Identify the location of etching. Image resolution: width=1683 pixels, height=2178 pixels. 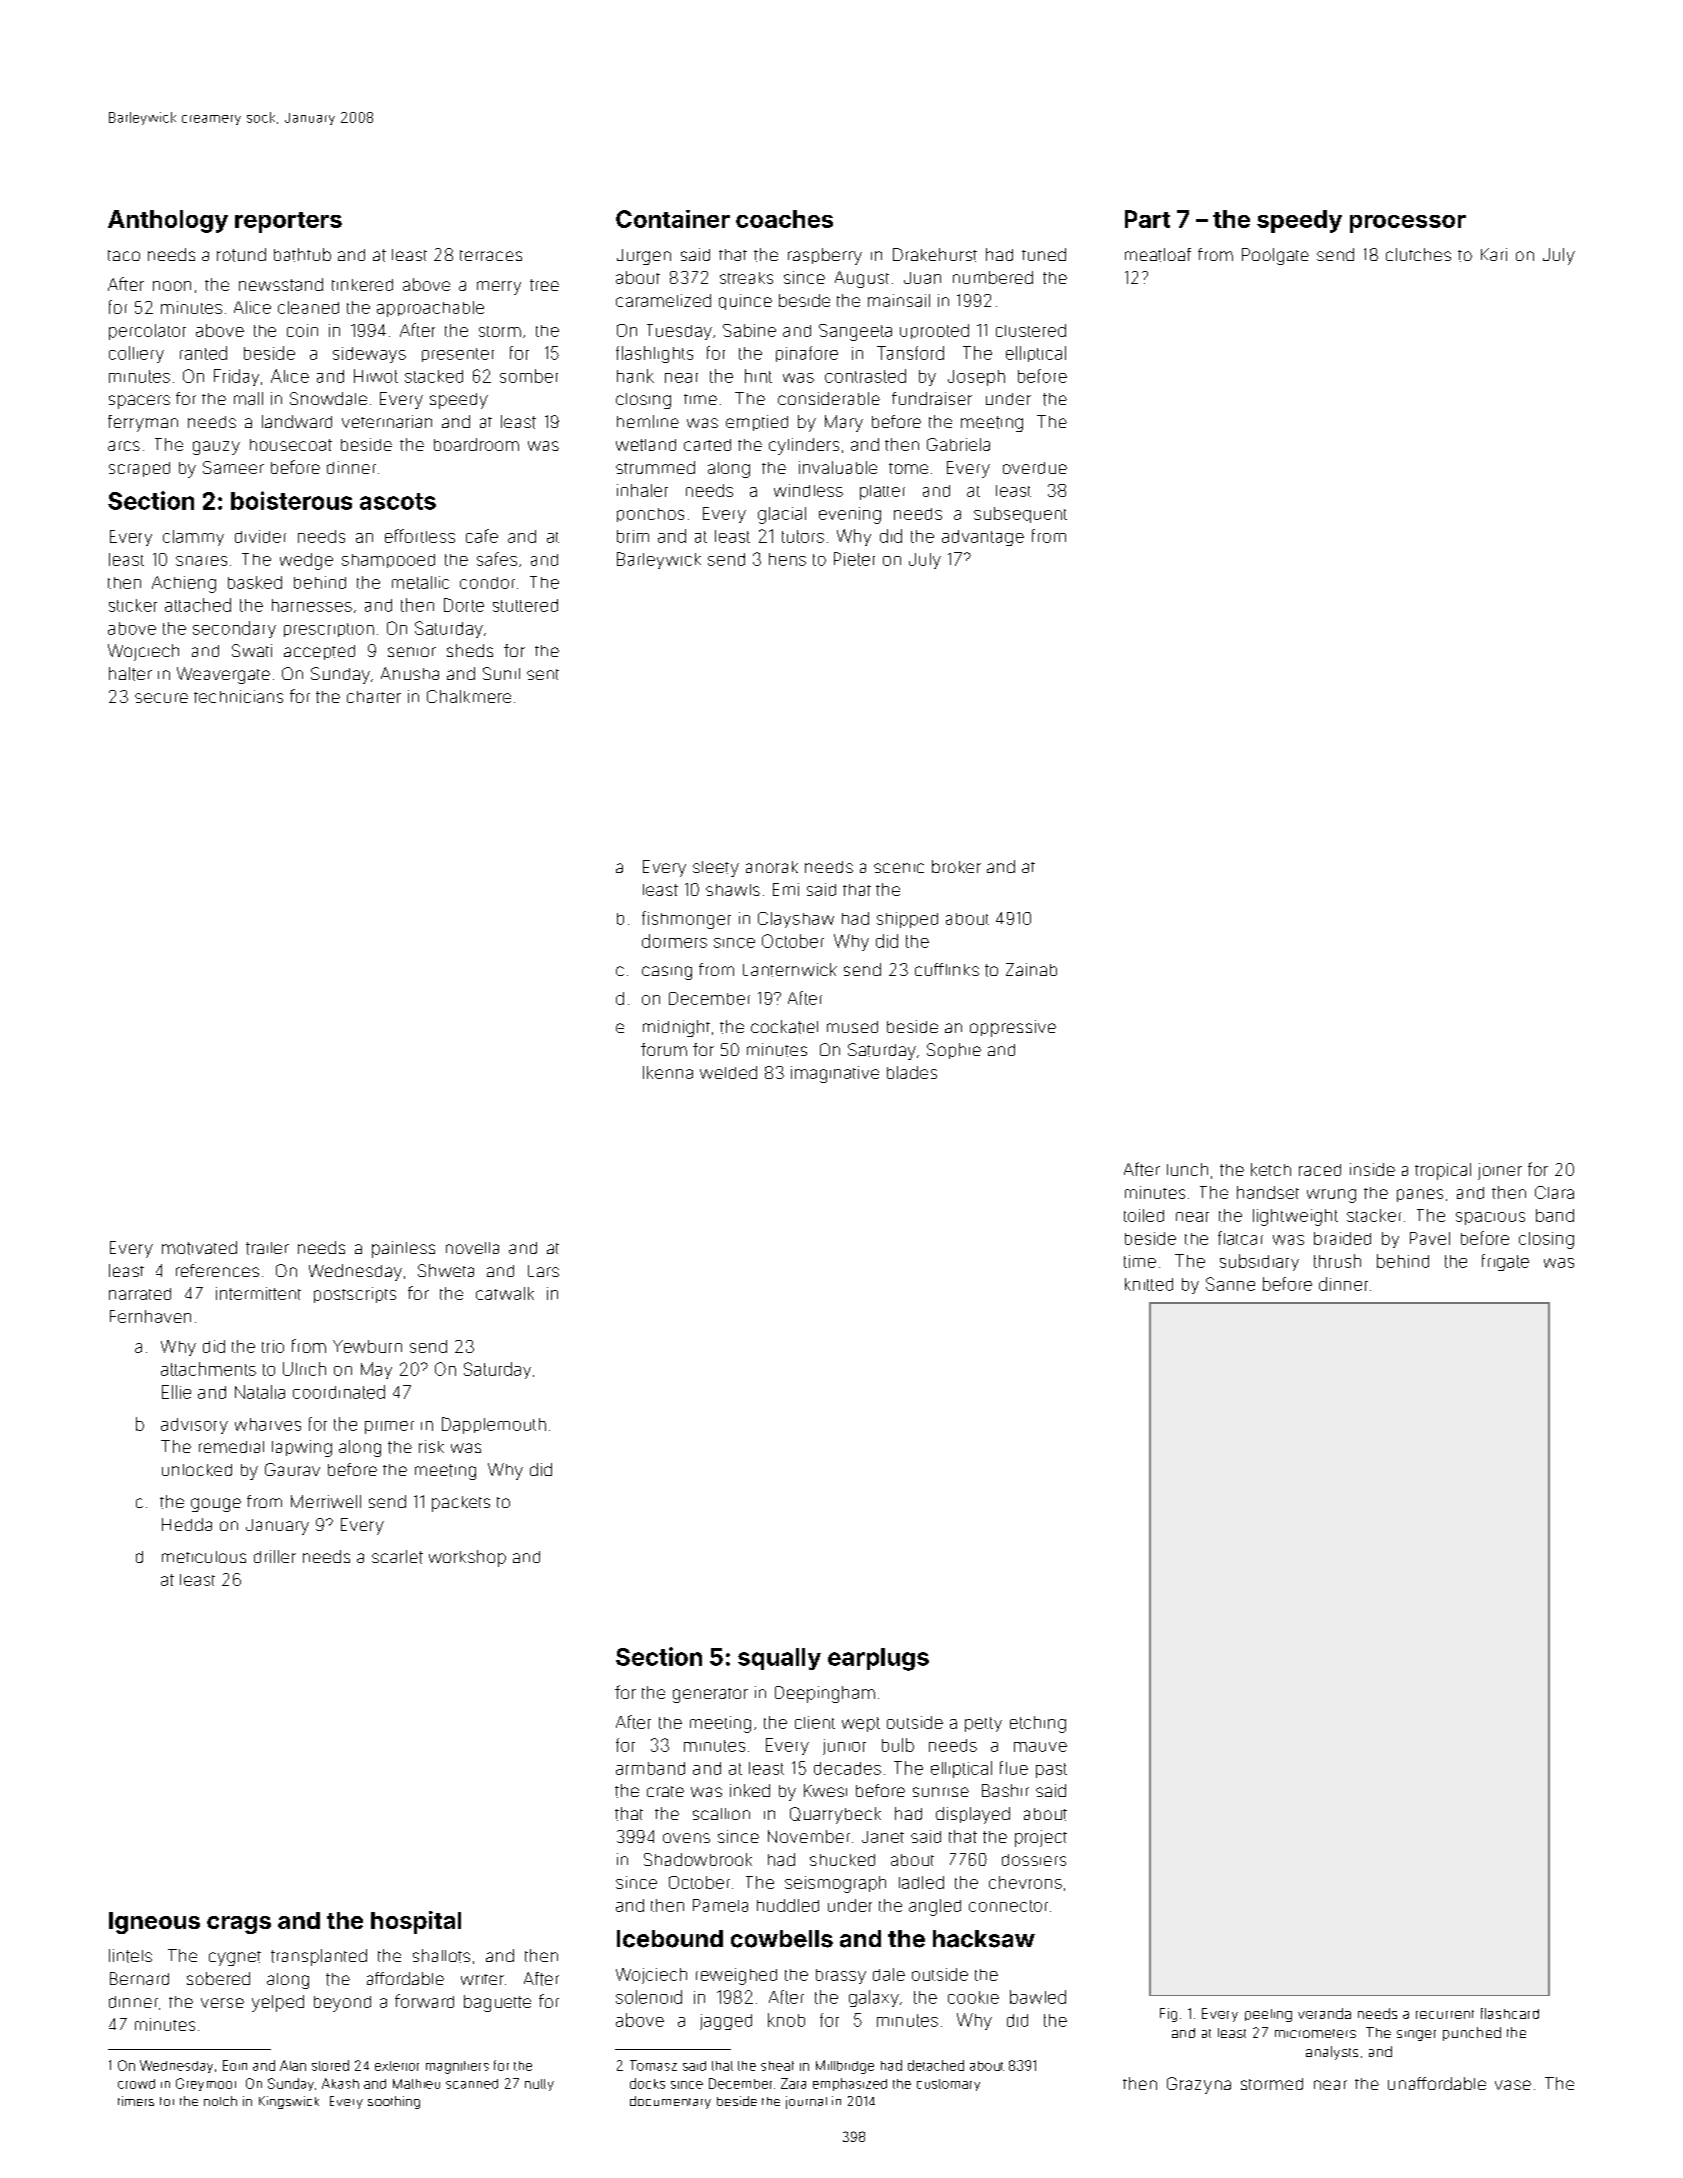
(1038, 1724).
